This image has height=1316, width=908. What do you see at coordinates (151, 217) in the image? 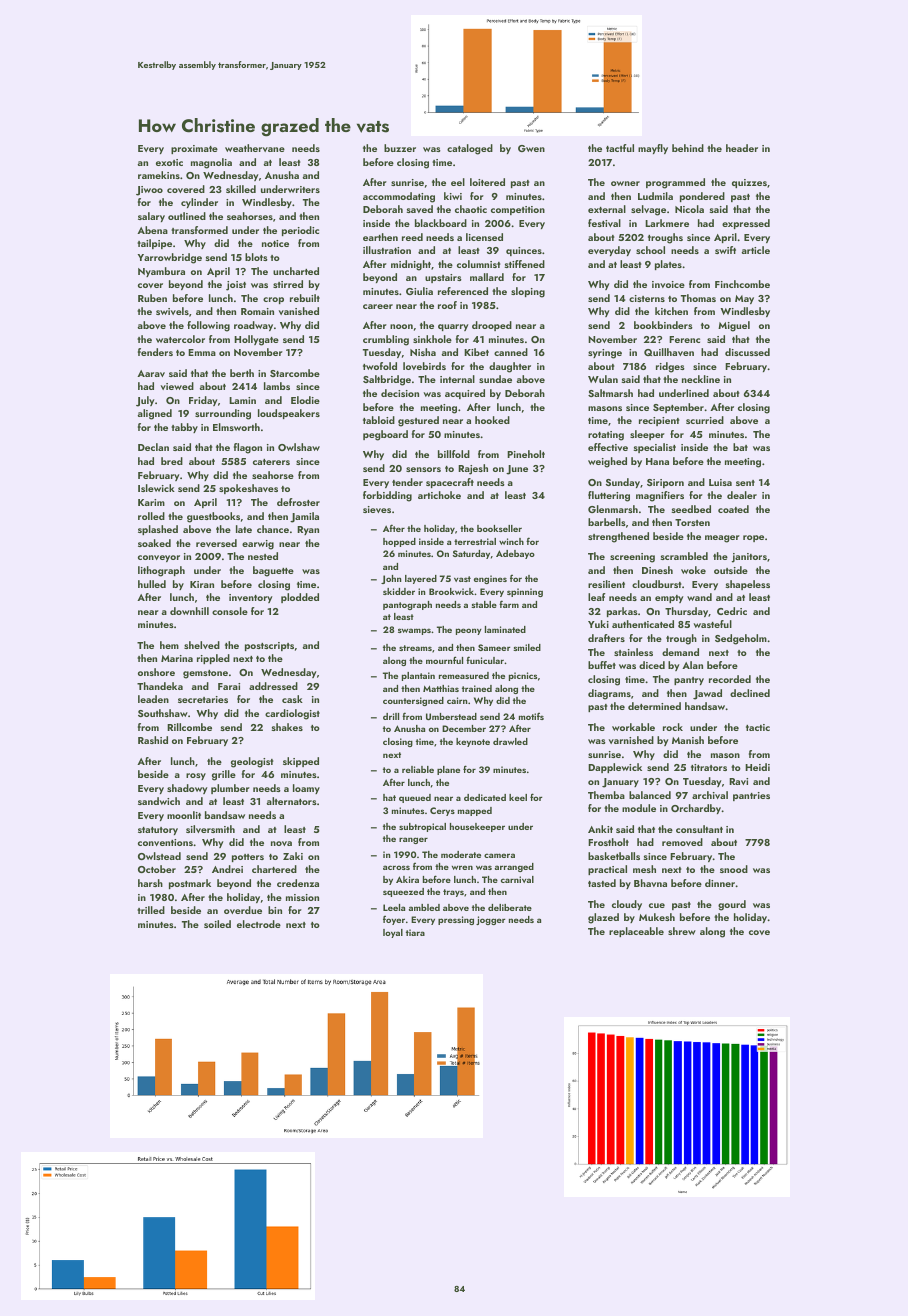
I see `salary` at bounding box center [151, 217].
